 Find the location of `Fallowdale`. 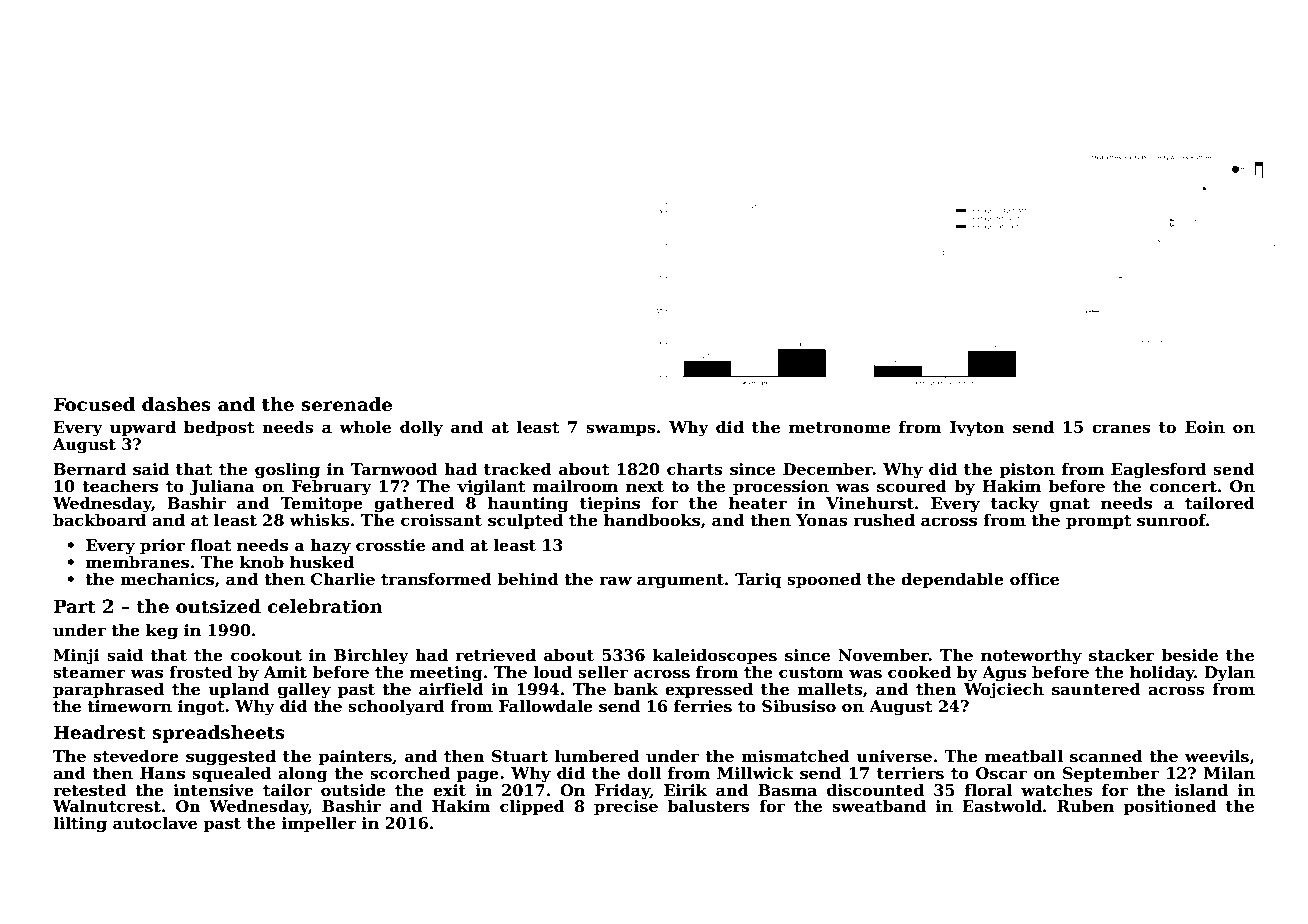

Fallowdale is located at coordinates (546, 706).
